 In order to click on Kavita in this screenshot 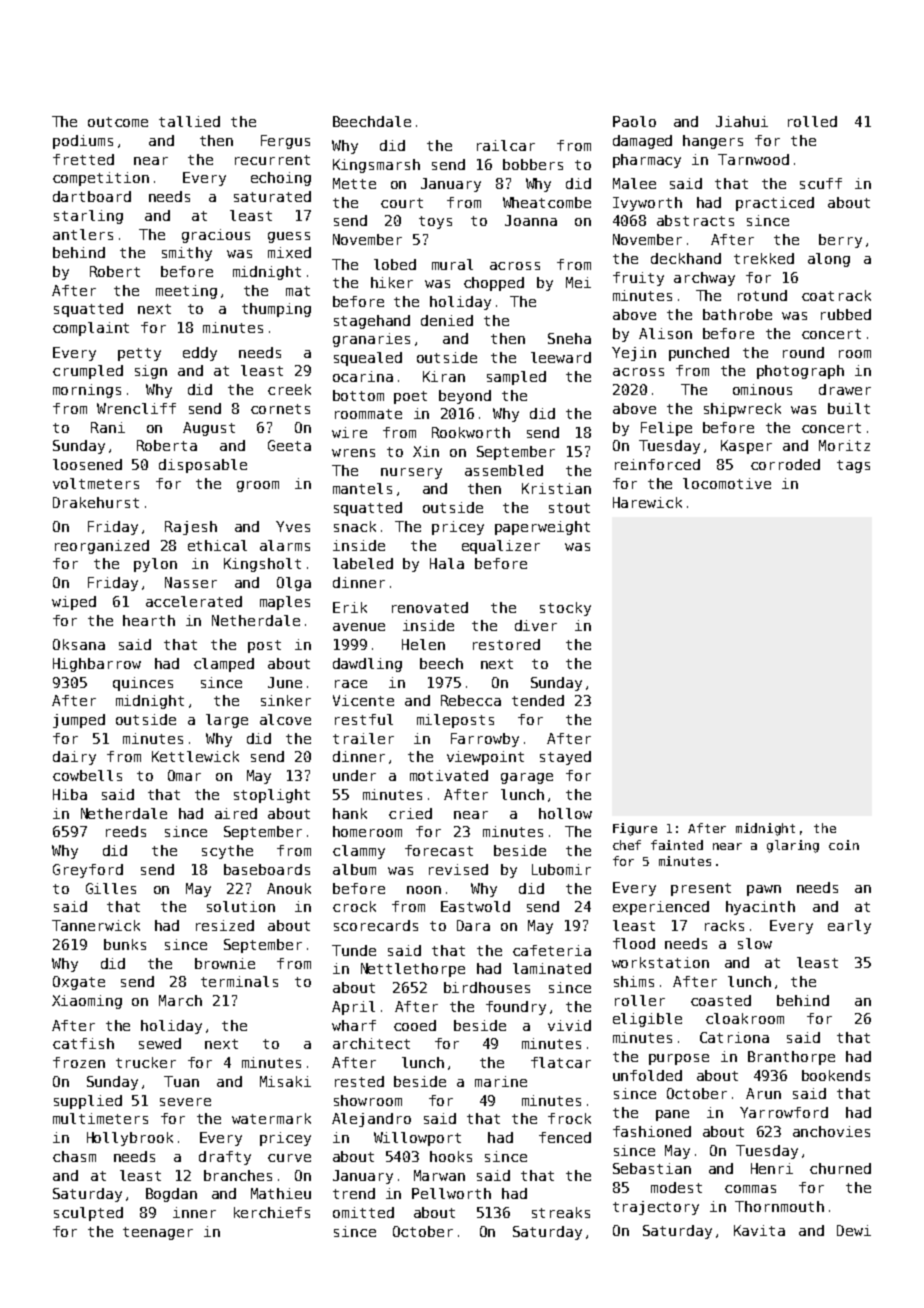, I will do `click(759, 1230)`.
